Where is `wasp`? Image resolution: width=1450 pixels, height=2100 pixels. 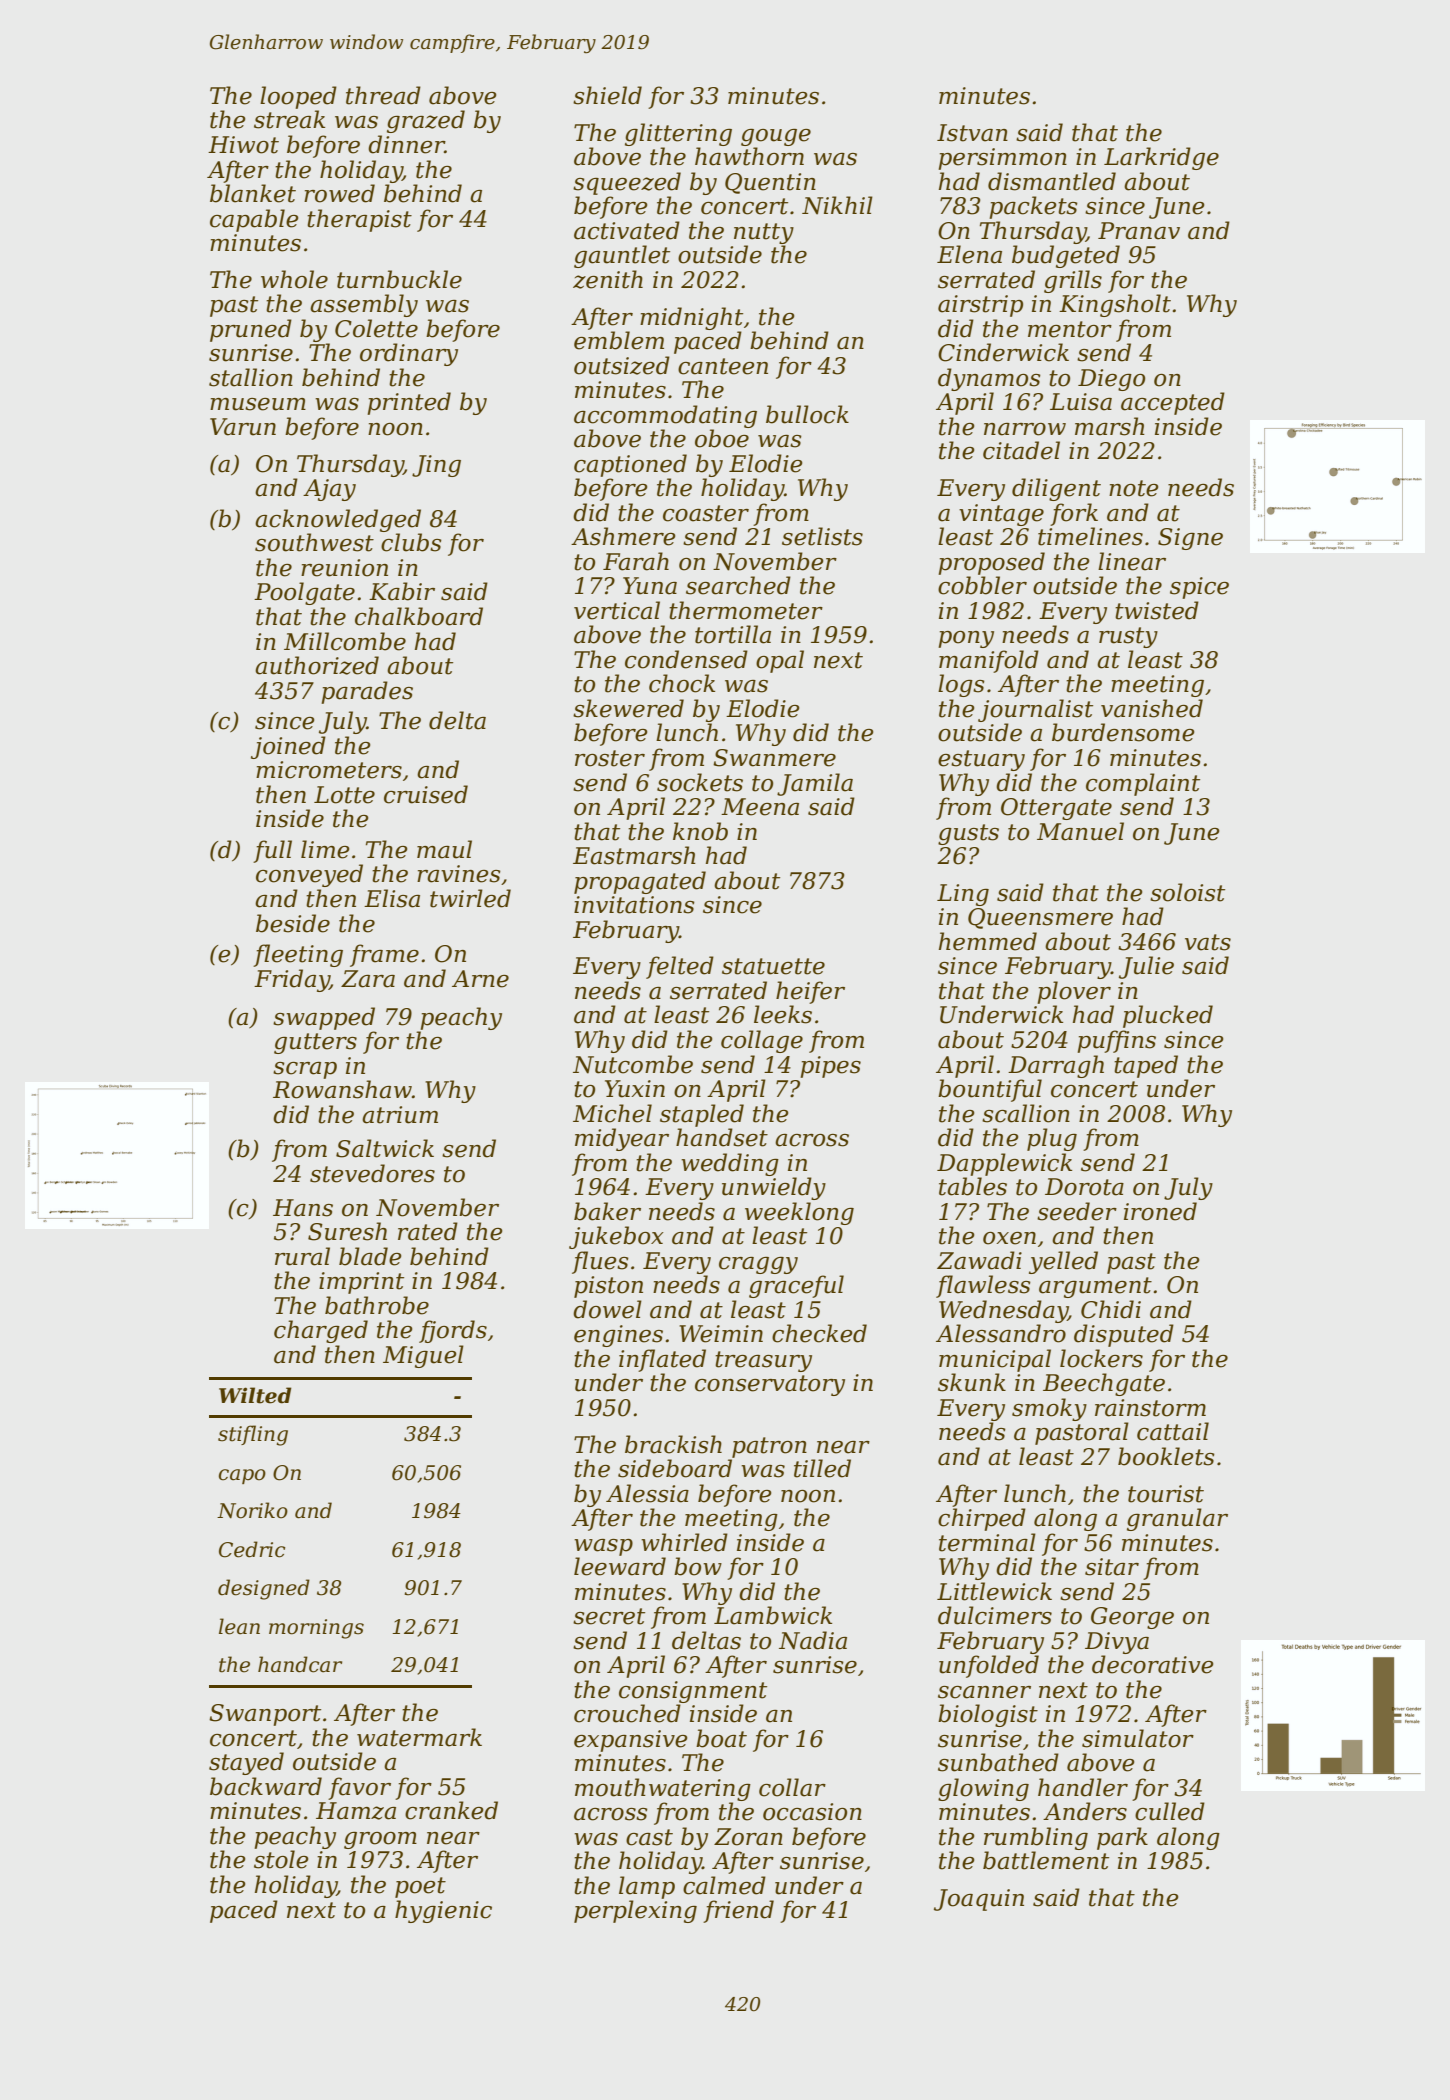
wasp is located at coordinates (603, 1547).
